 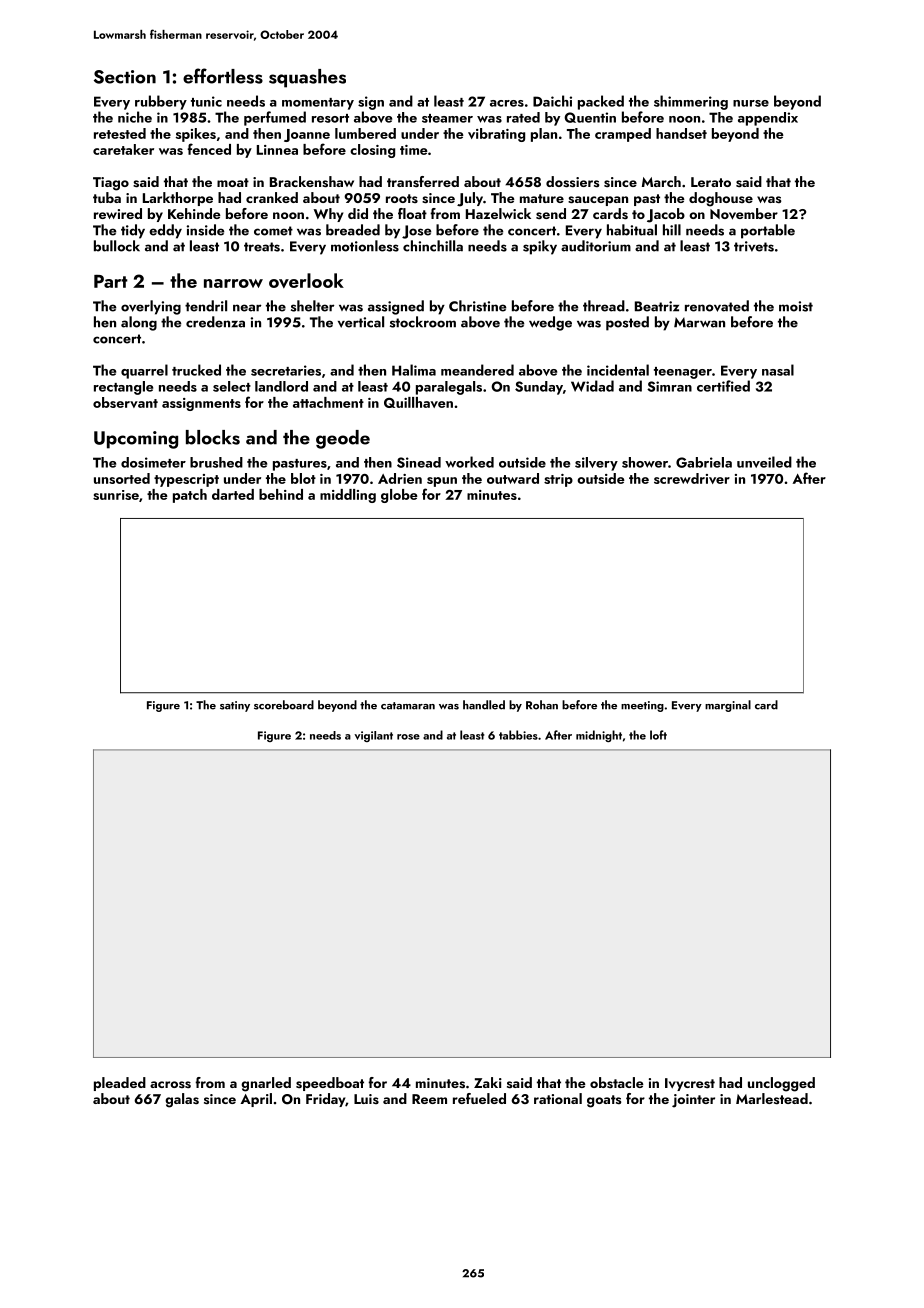 What do you see at coordinates (721, 199) in the image?
I see `doghouse` at bounding box center [721, 199].
